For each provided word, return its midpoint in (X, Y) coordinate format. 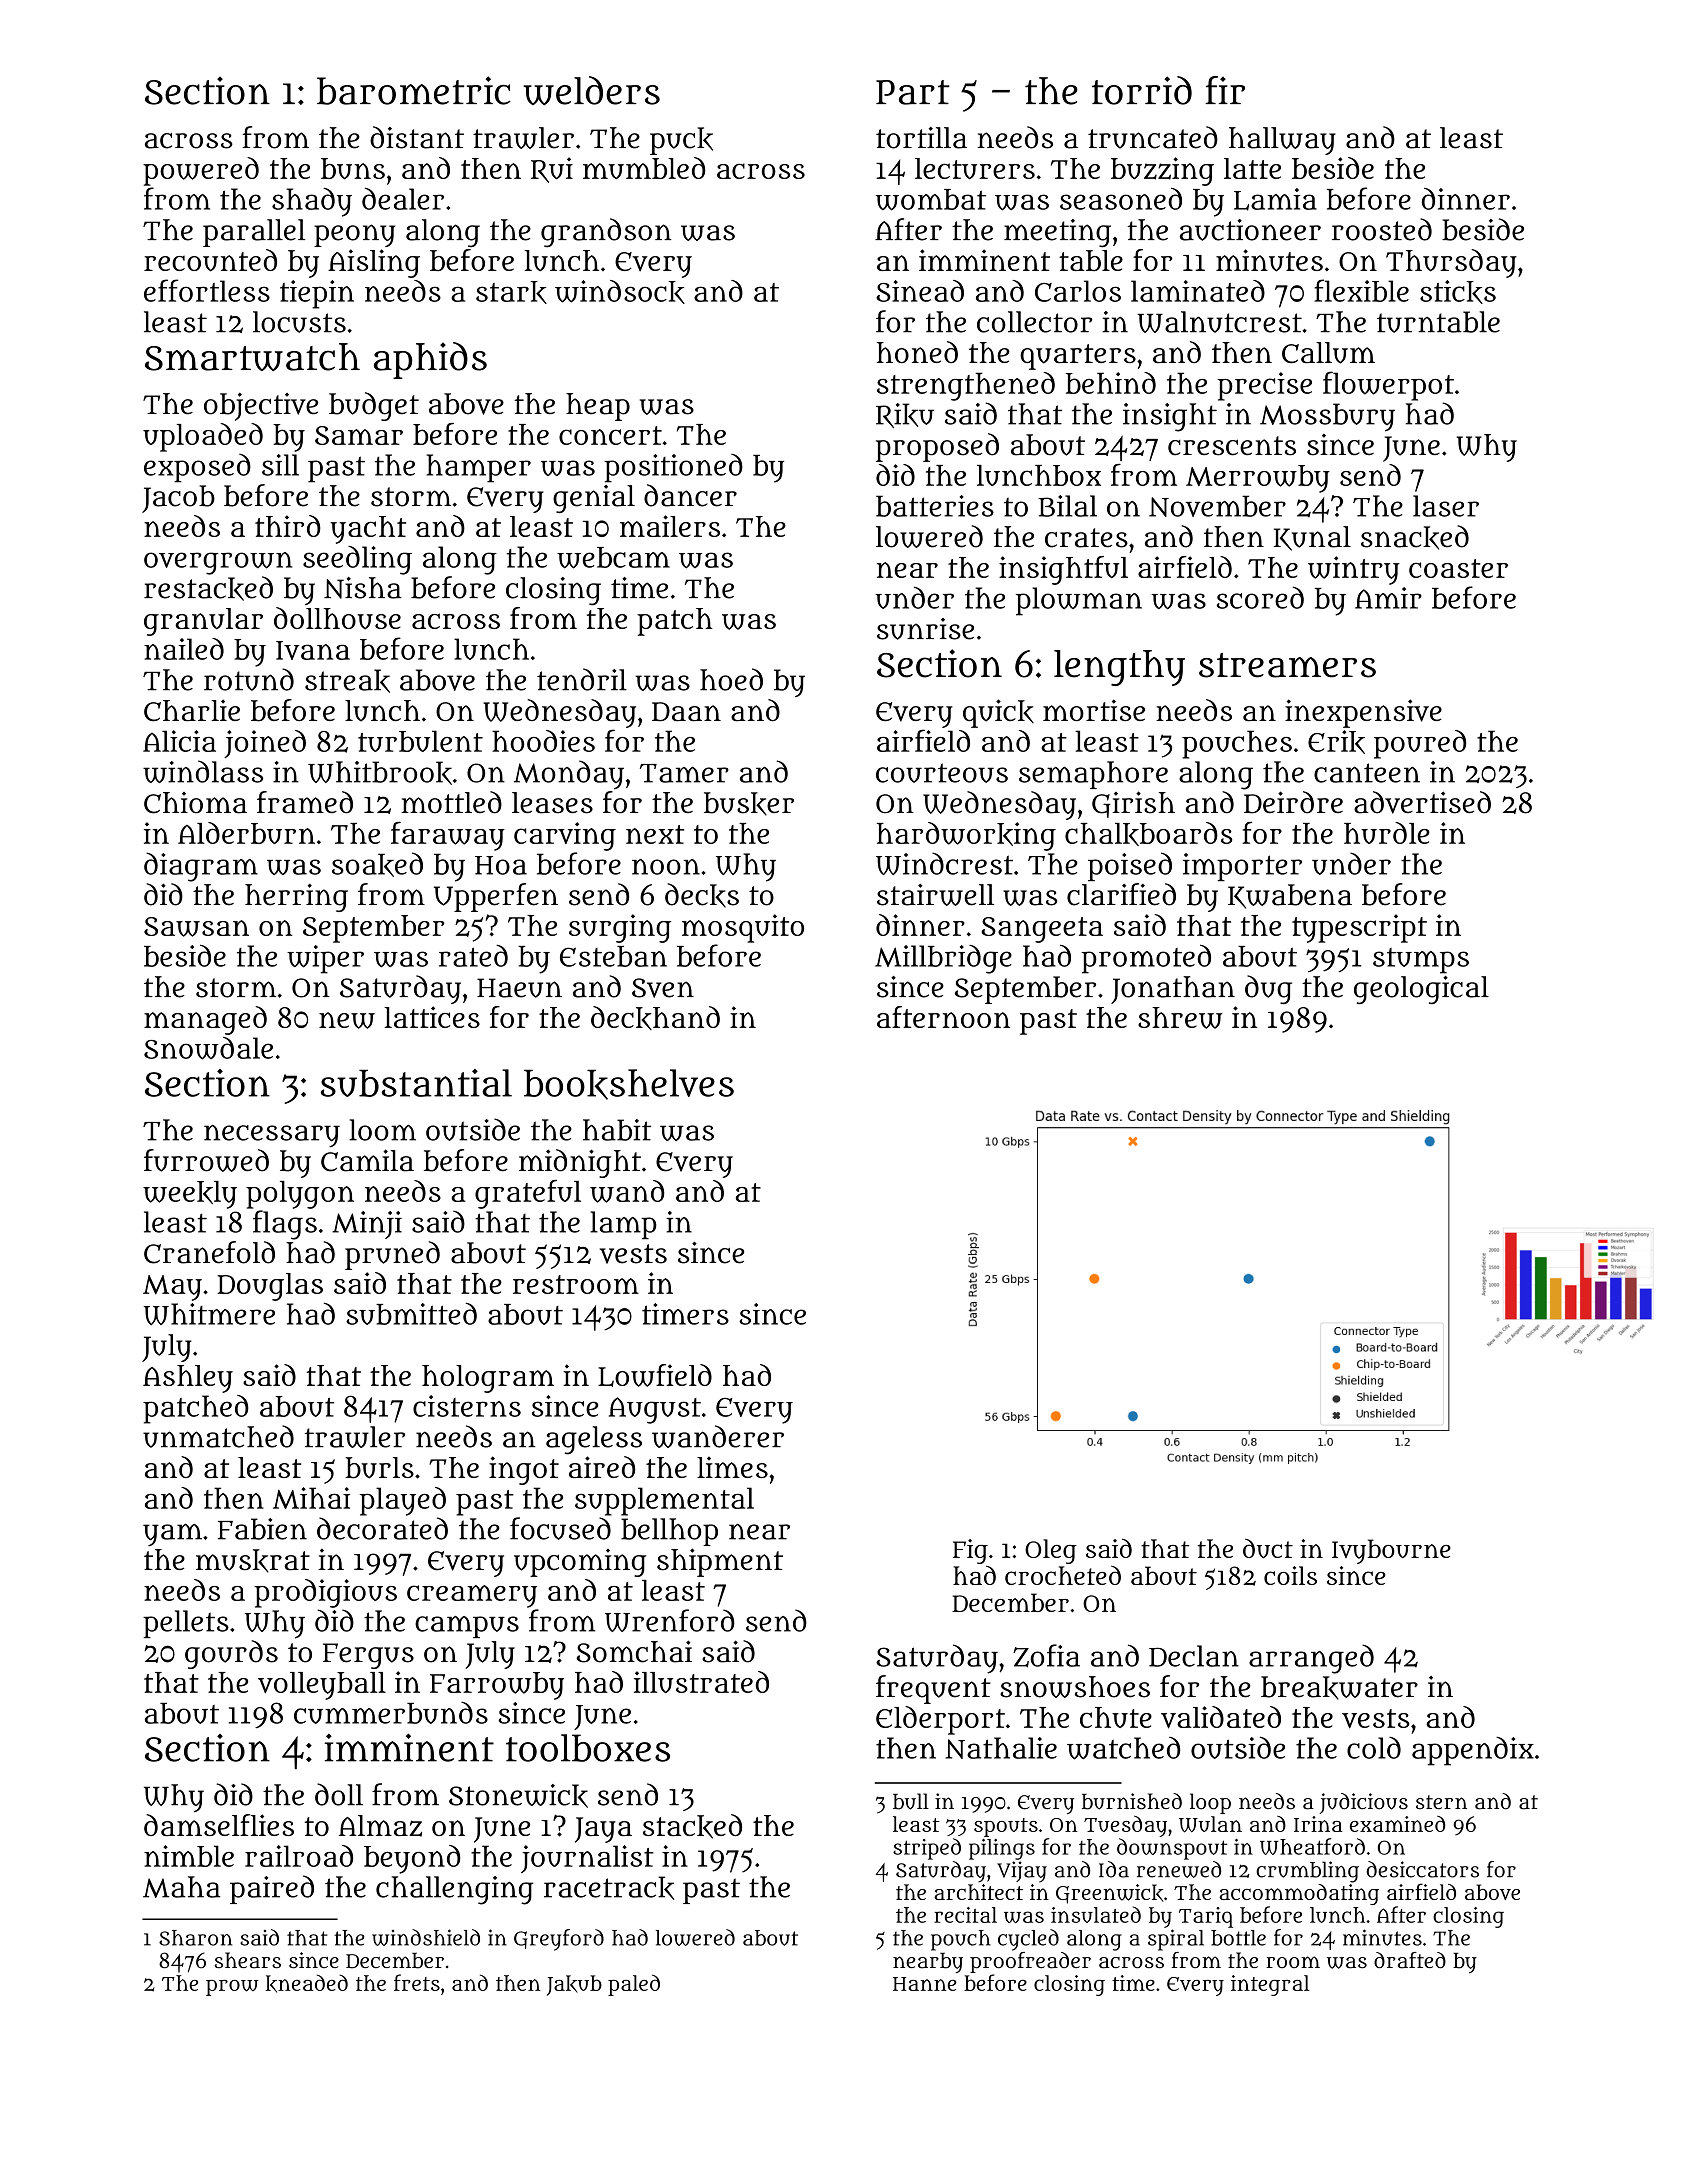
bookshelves (629, 1084)
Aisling (374, 263)
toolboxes (588, 1748)
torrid (1142, 90)
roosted (1382, 229)
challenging (455, 1890)
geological (1421, 990)
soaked (377, 864)
